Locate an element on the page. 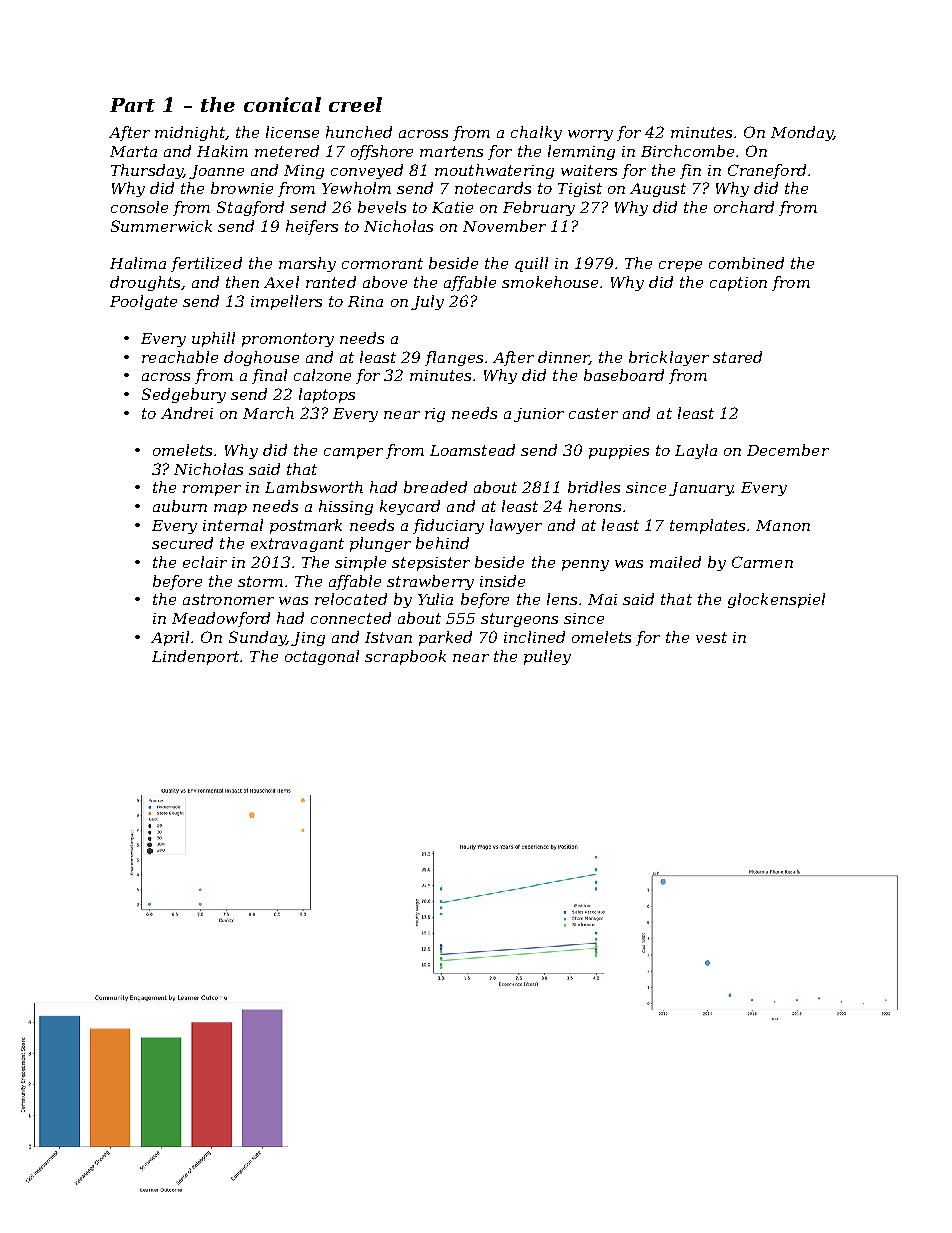 The width and height of the image is (952, 1233). Craneford is located at coordinates (767, 171).
